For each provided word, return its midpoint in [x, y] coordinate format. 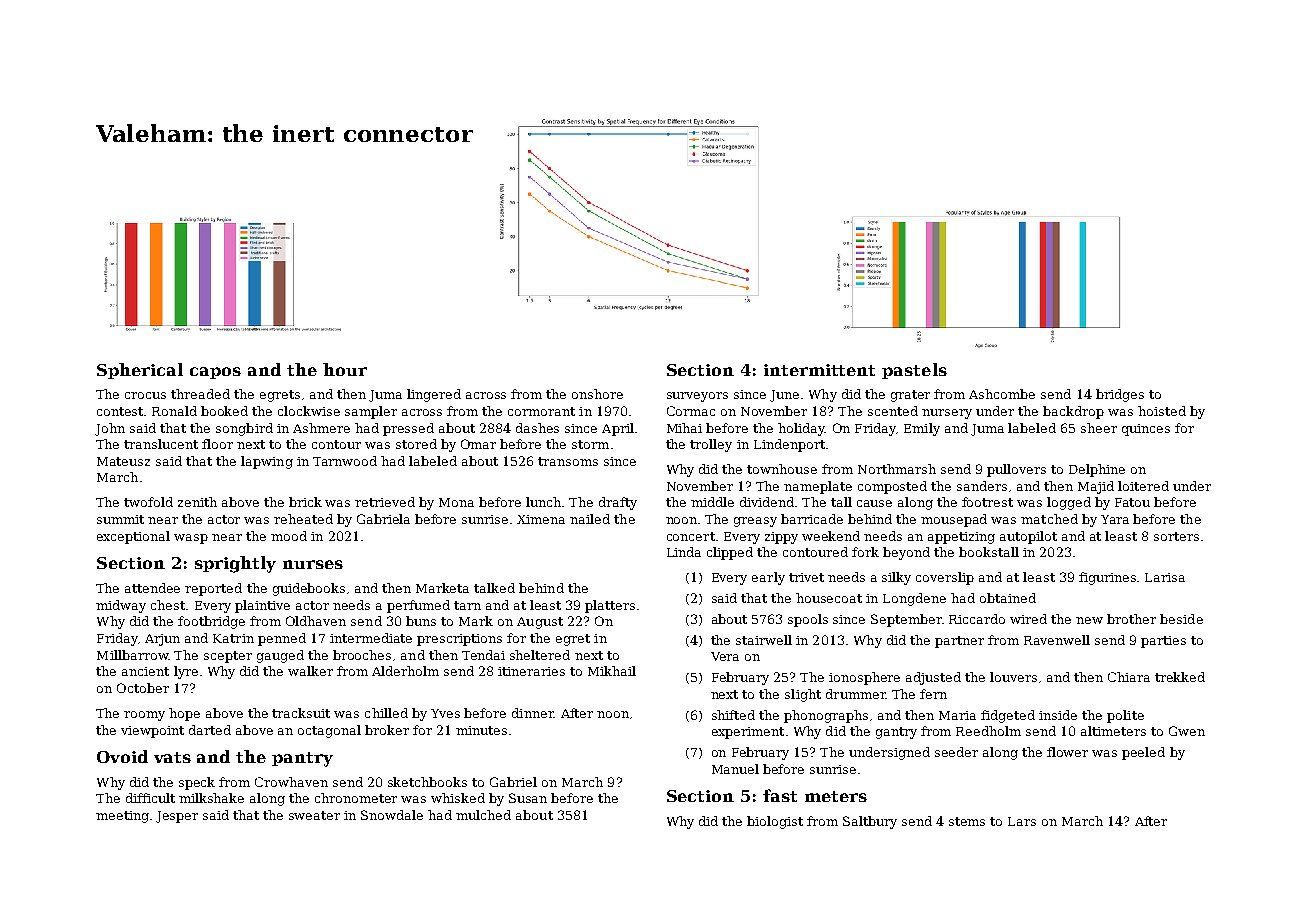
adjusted [933, 678]
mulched [483, 815]
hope [184, 714]
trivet [806, 577]
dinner [533, 713]
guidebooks [309, 589]
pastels [914, 371]
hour [345, 369]
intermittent [819, 370]
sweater [314, 815]
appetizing [961, 538]
